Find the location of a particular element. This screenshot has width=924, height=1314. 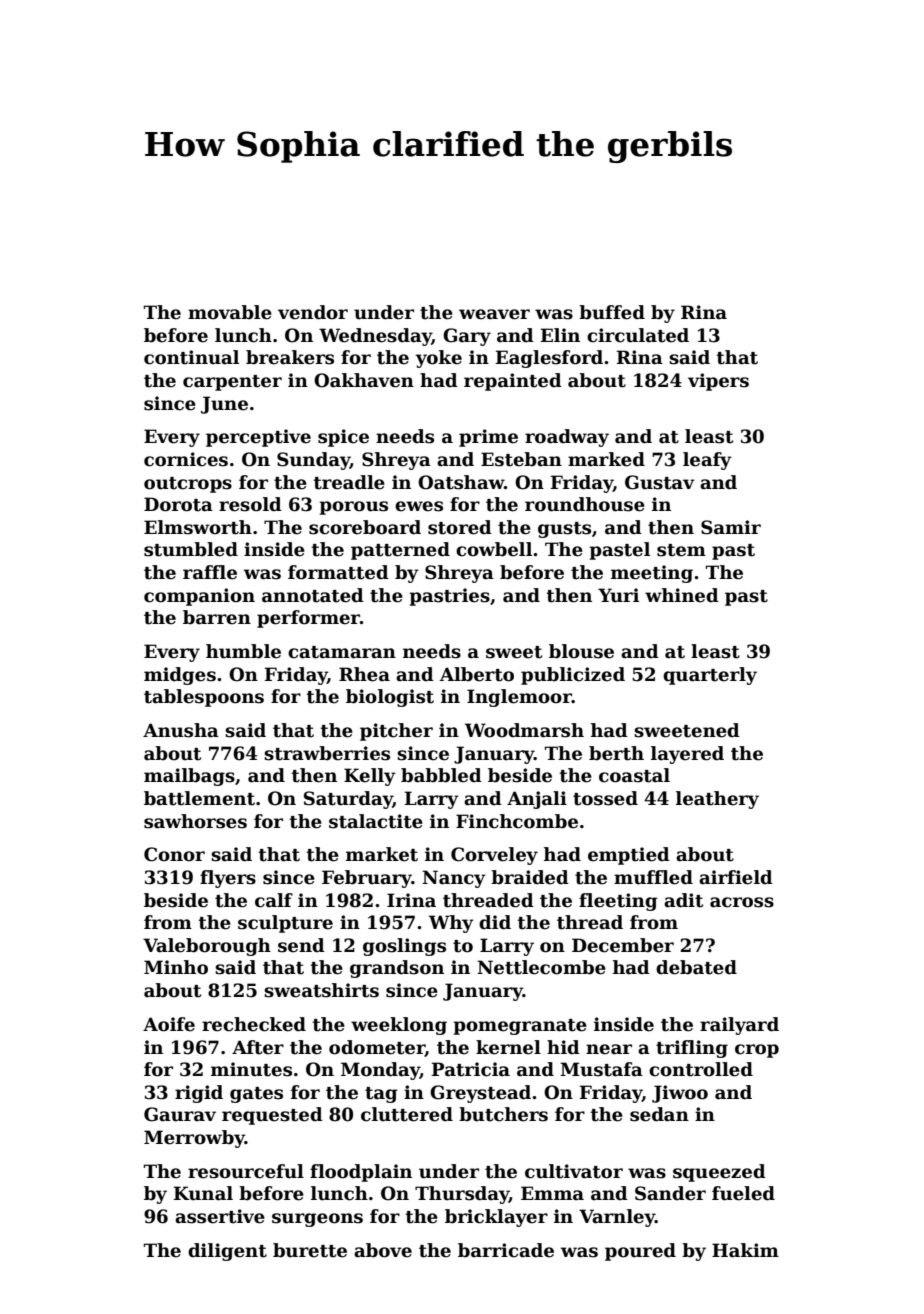

sculpture is located at coordinates (285, 924).
